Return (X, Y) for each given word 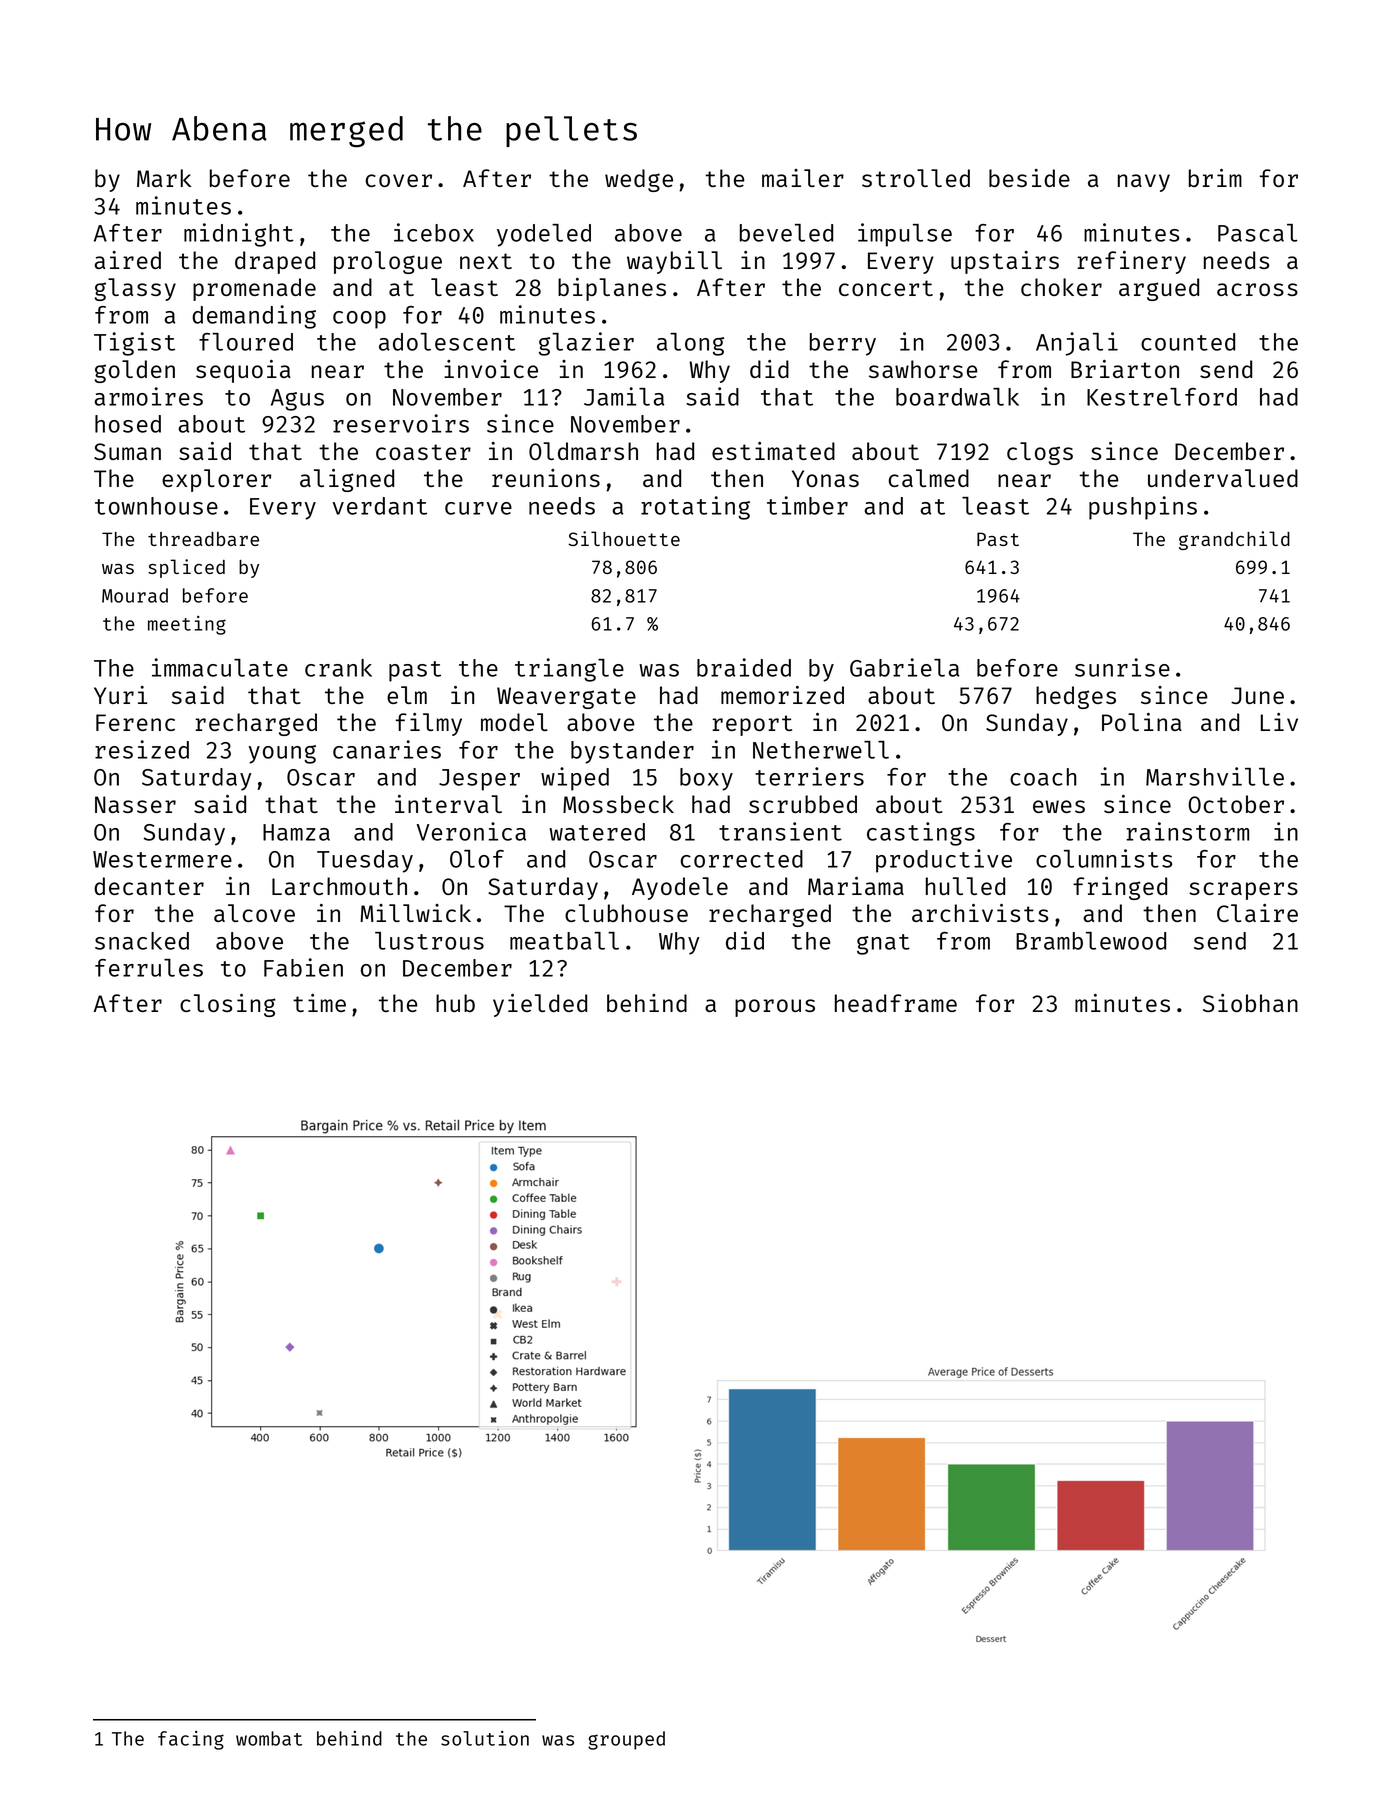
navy (1144, 183)
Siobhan (1250, 1003)
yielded (540, 1005)
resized (142, 749)
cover (399, 180)
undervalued (1223, 478)
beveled (786, 233)
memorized (782, 695)
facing (191, 1740)
